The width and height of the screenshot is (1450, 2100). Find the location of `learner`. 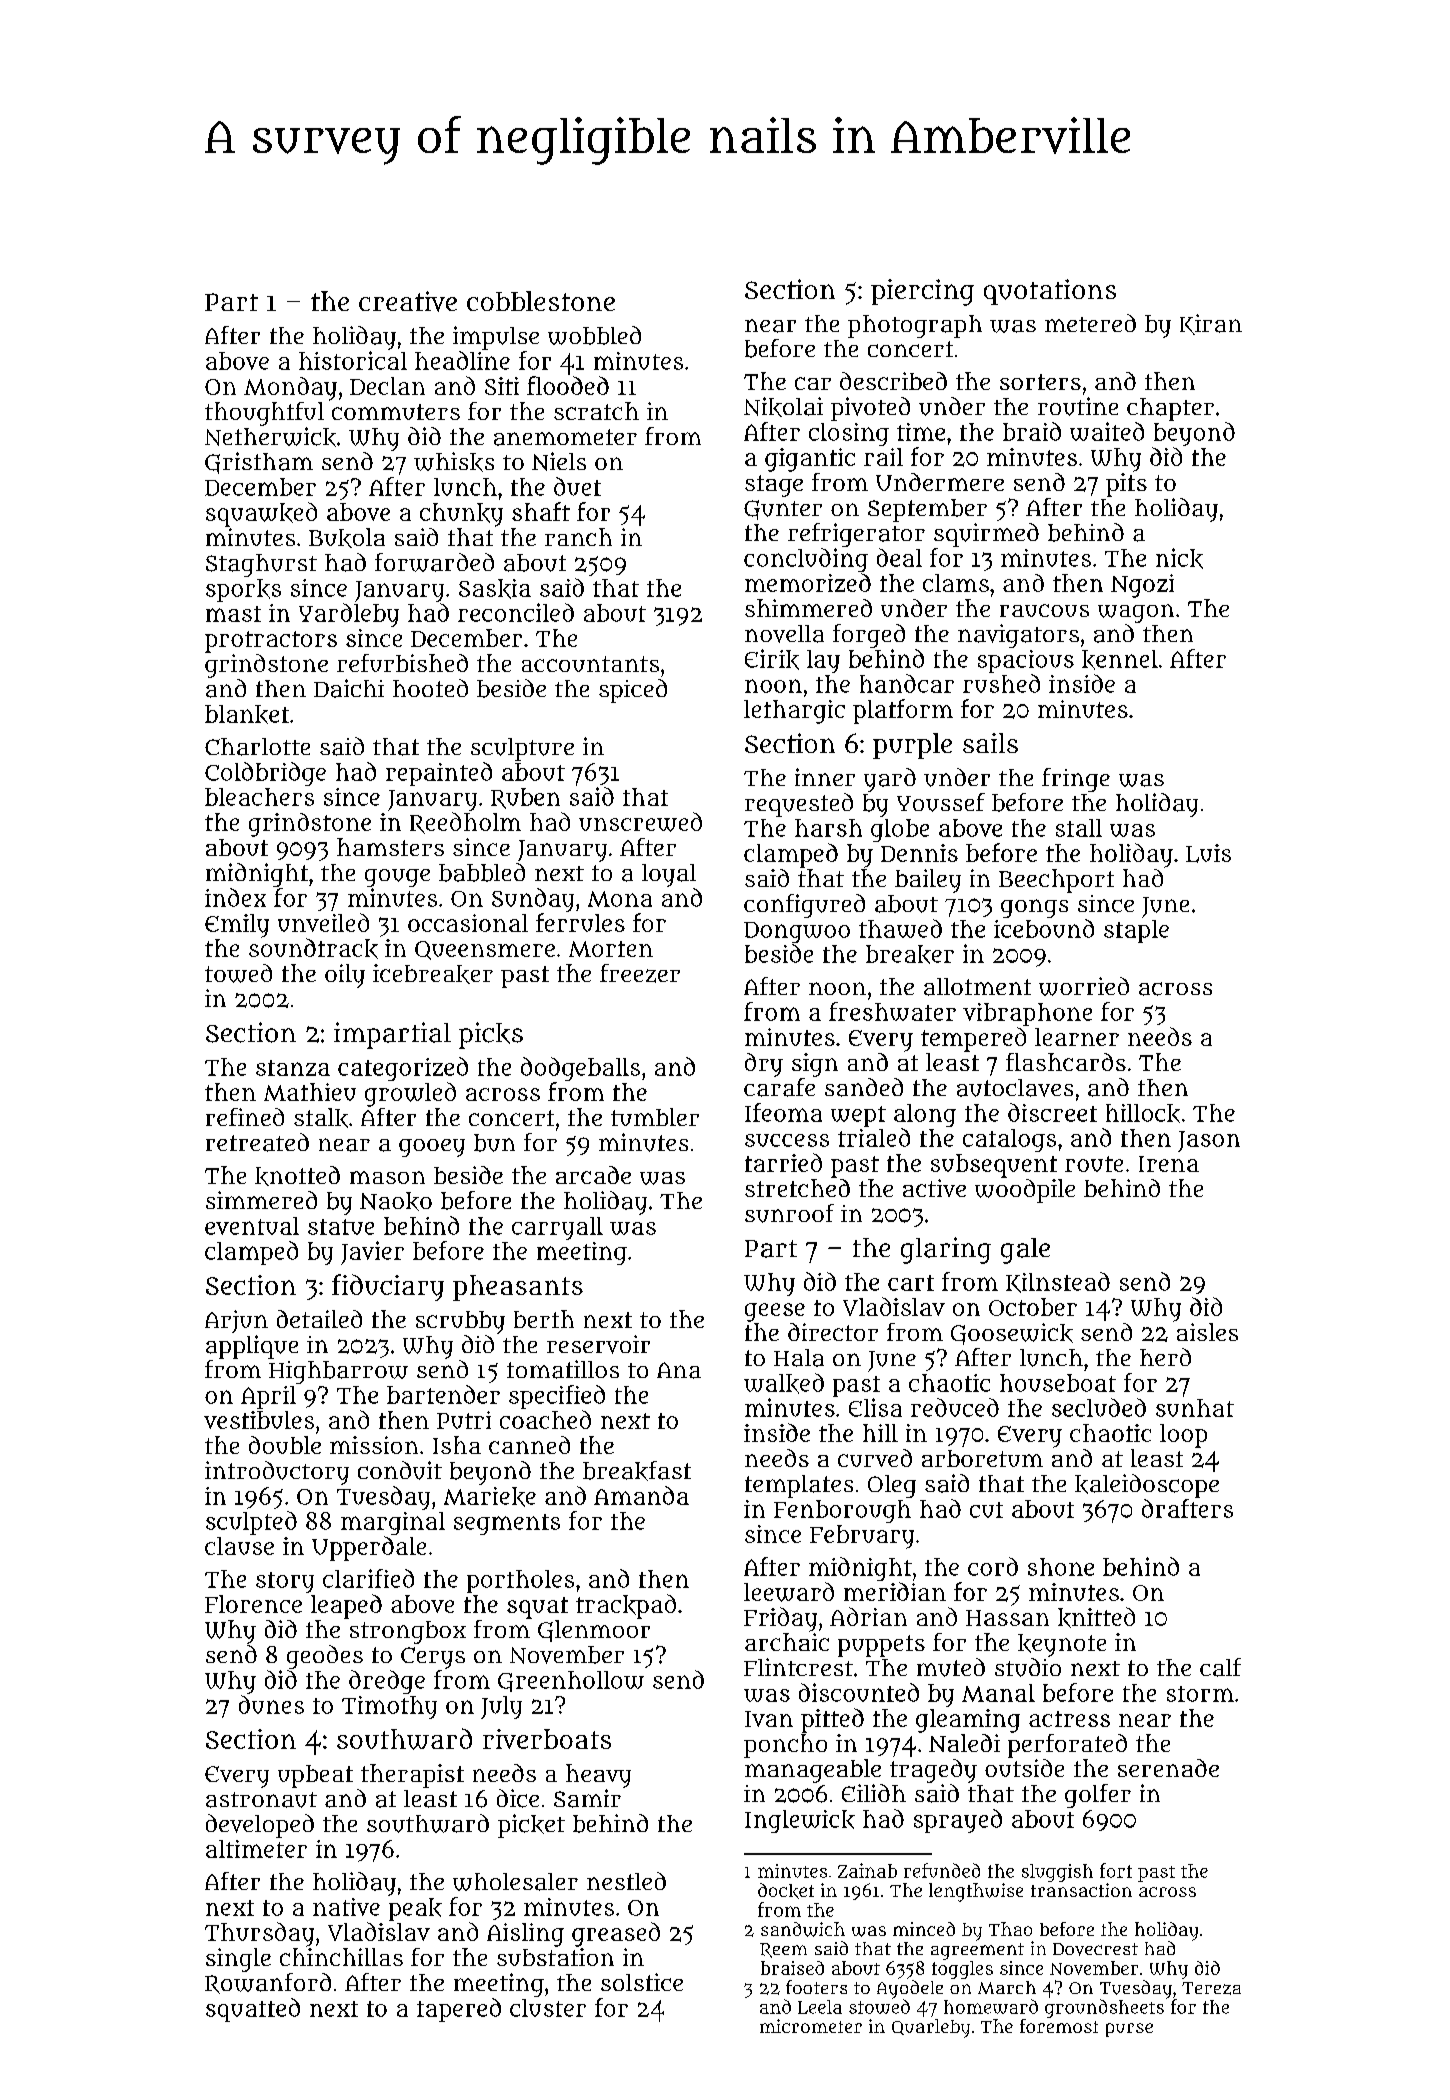

learner is located at coordinates (1077, 1037).
